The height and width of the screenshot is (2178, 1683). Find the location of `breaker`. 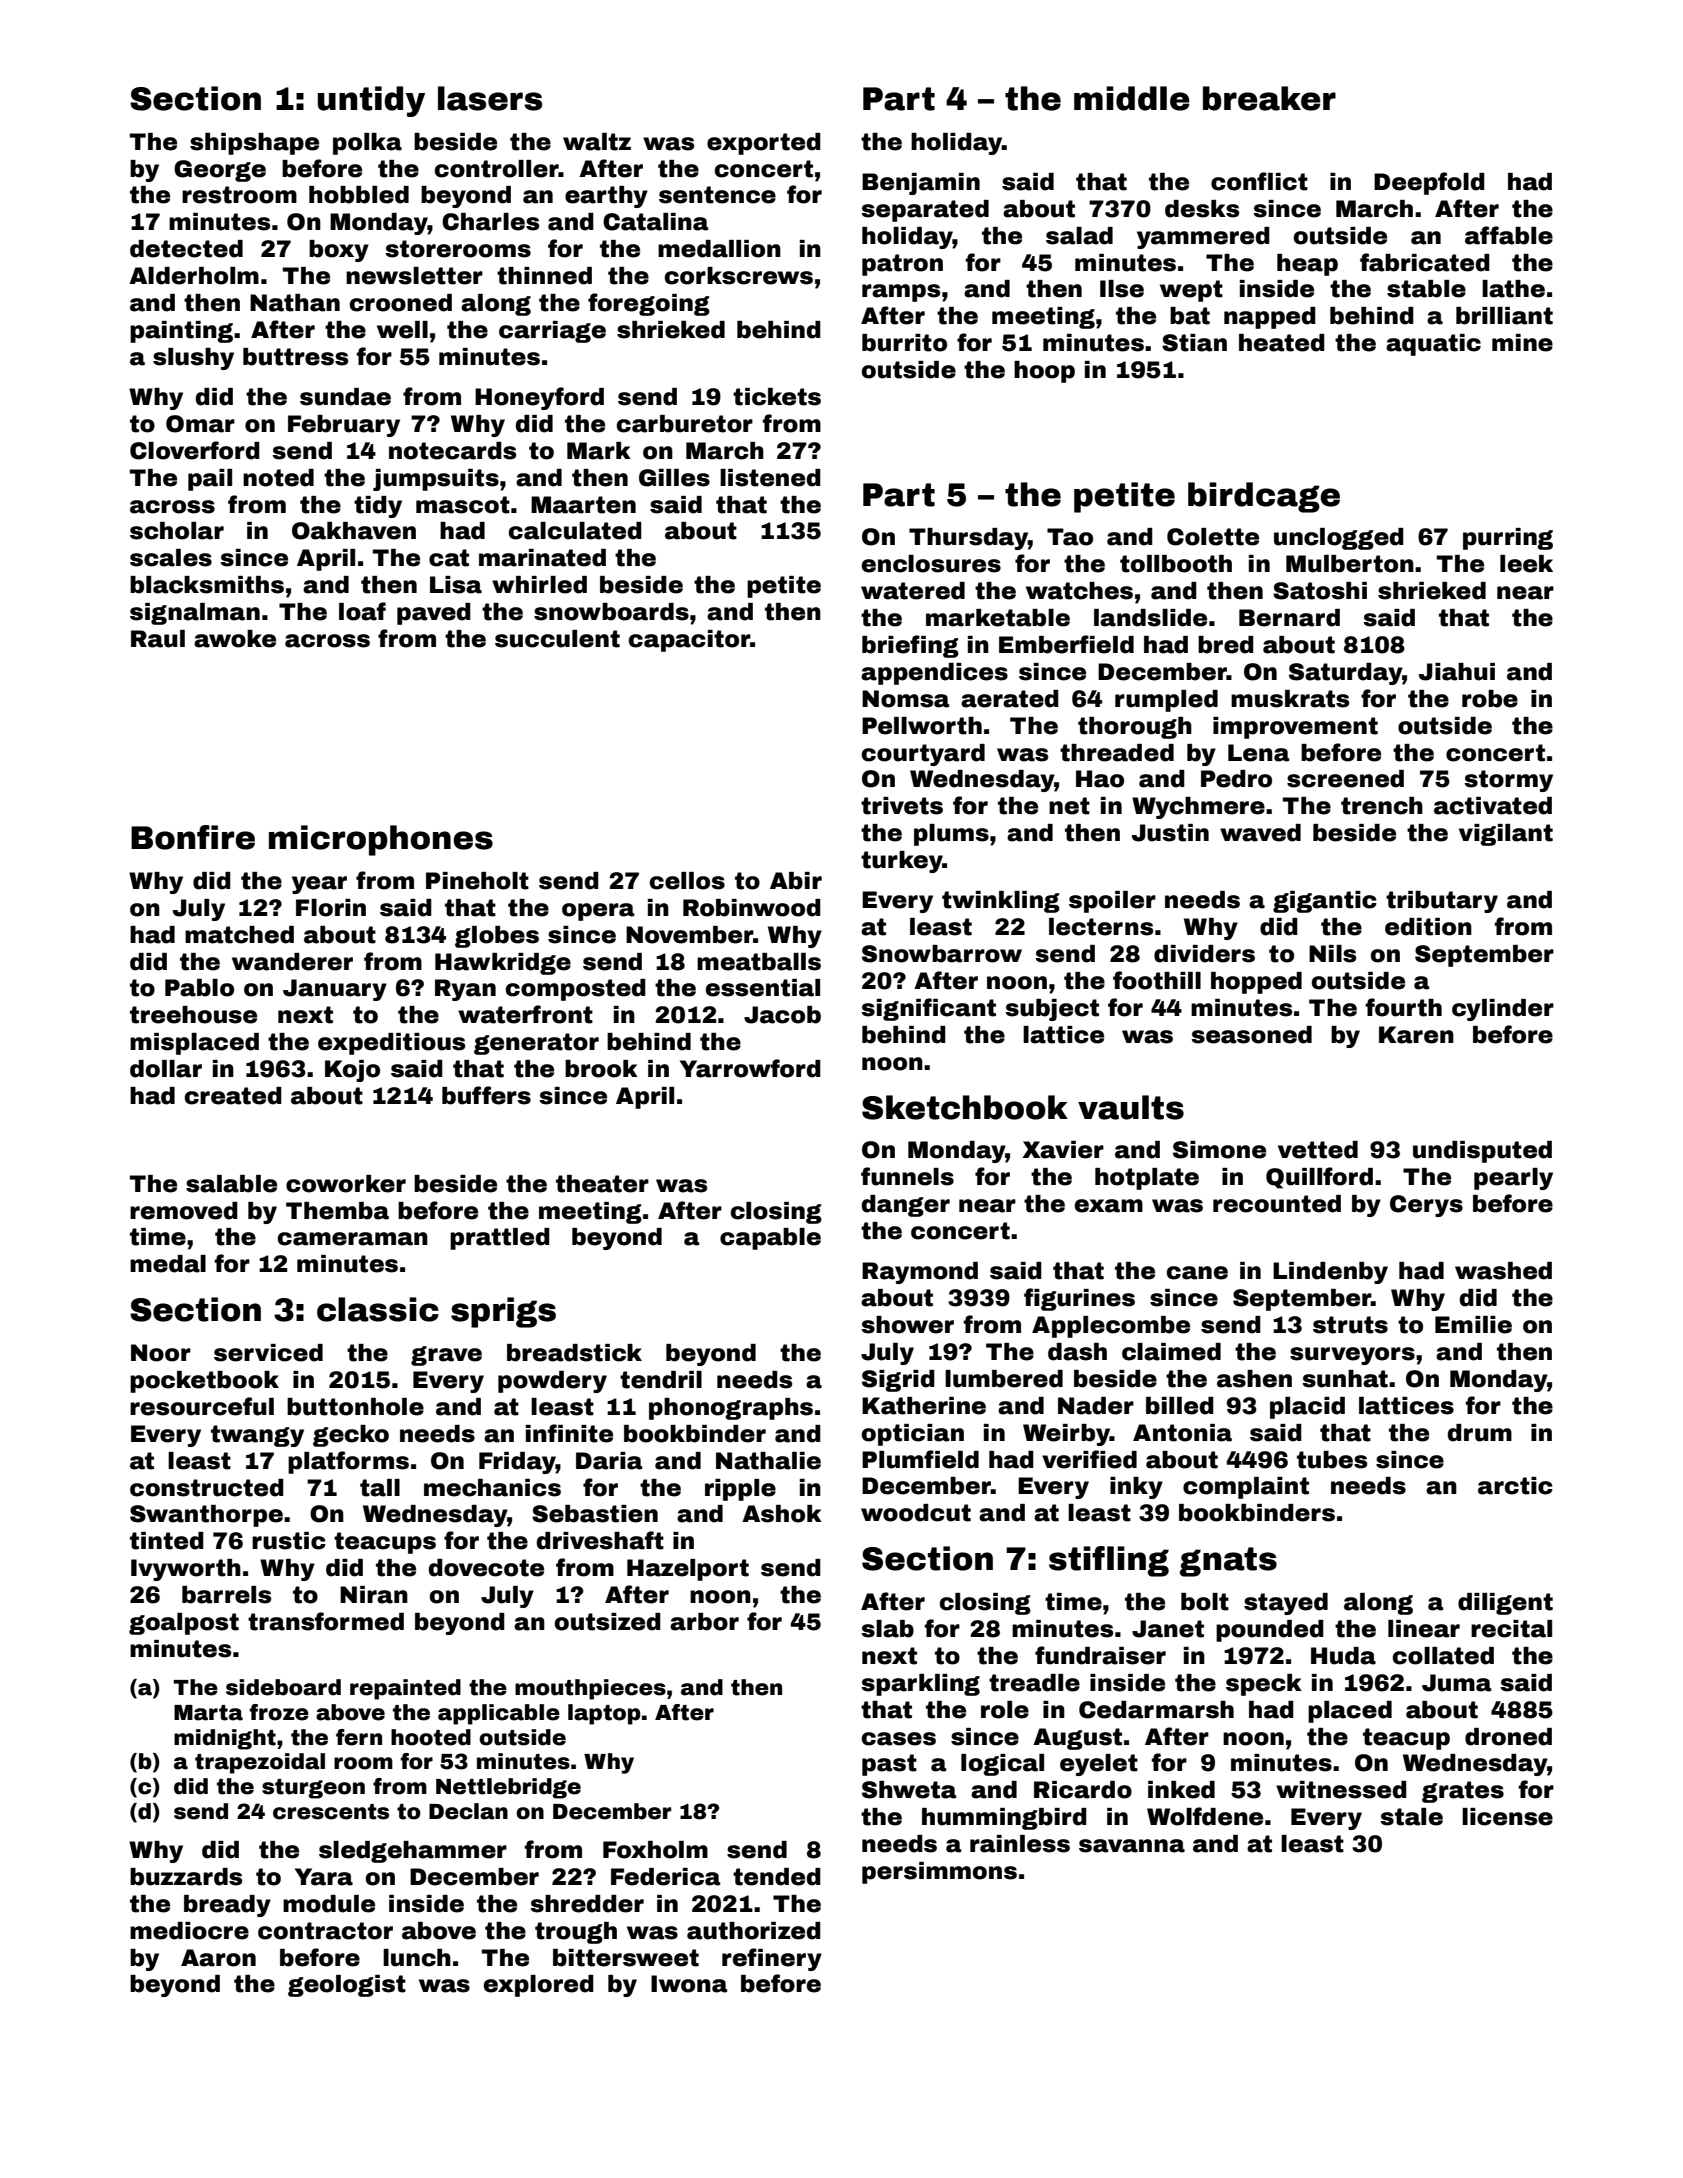

breaker is located at coordinates (1269, 98).
